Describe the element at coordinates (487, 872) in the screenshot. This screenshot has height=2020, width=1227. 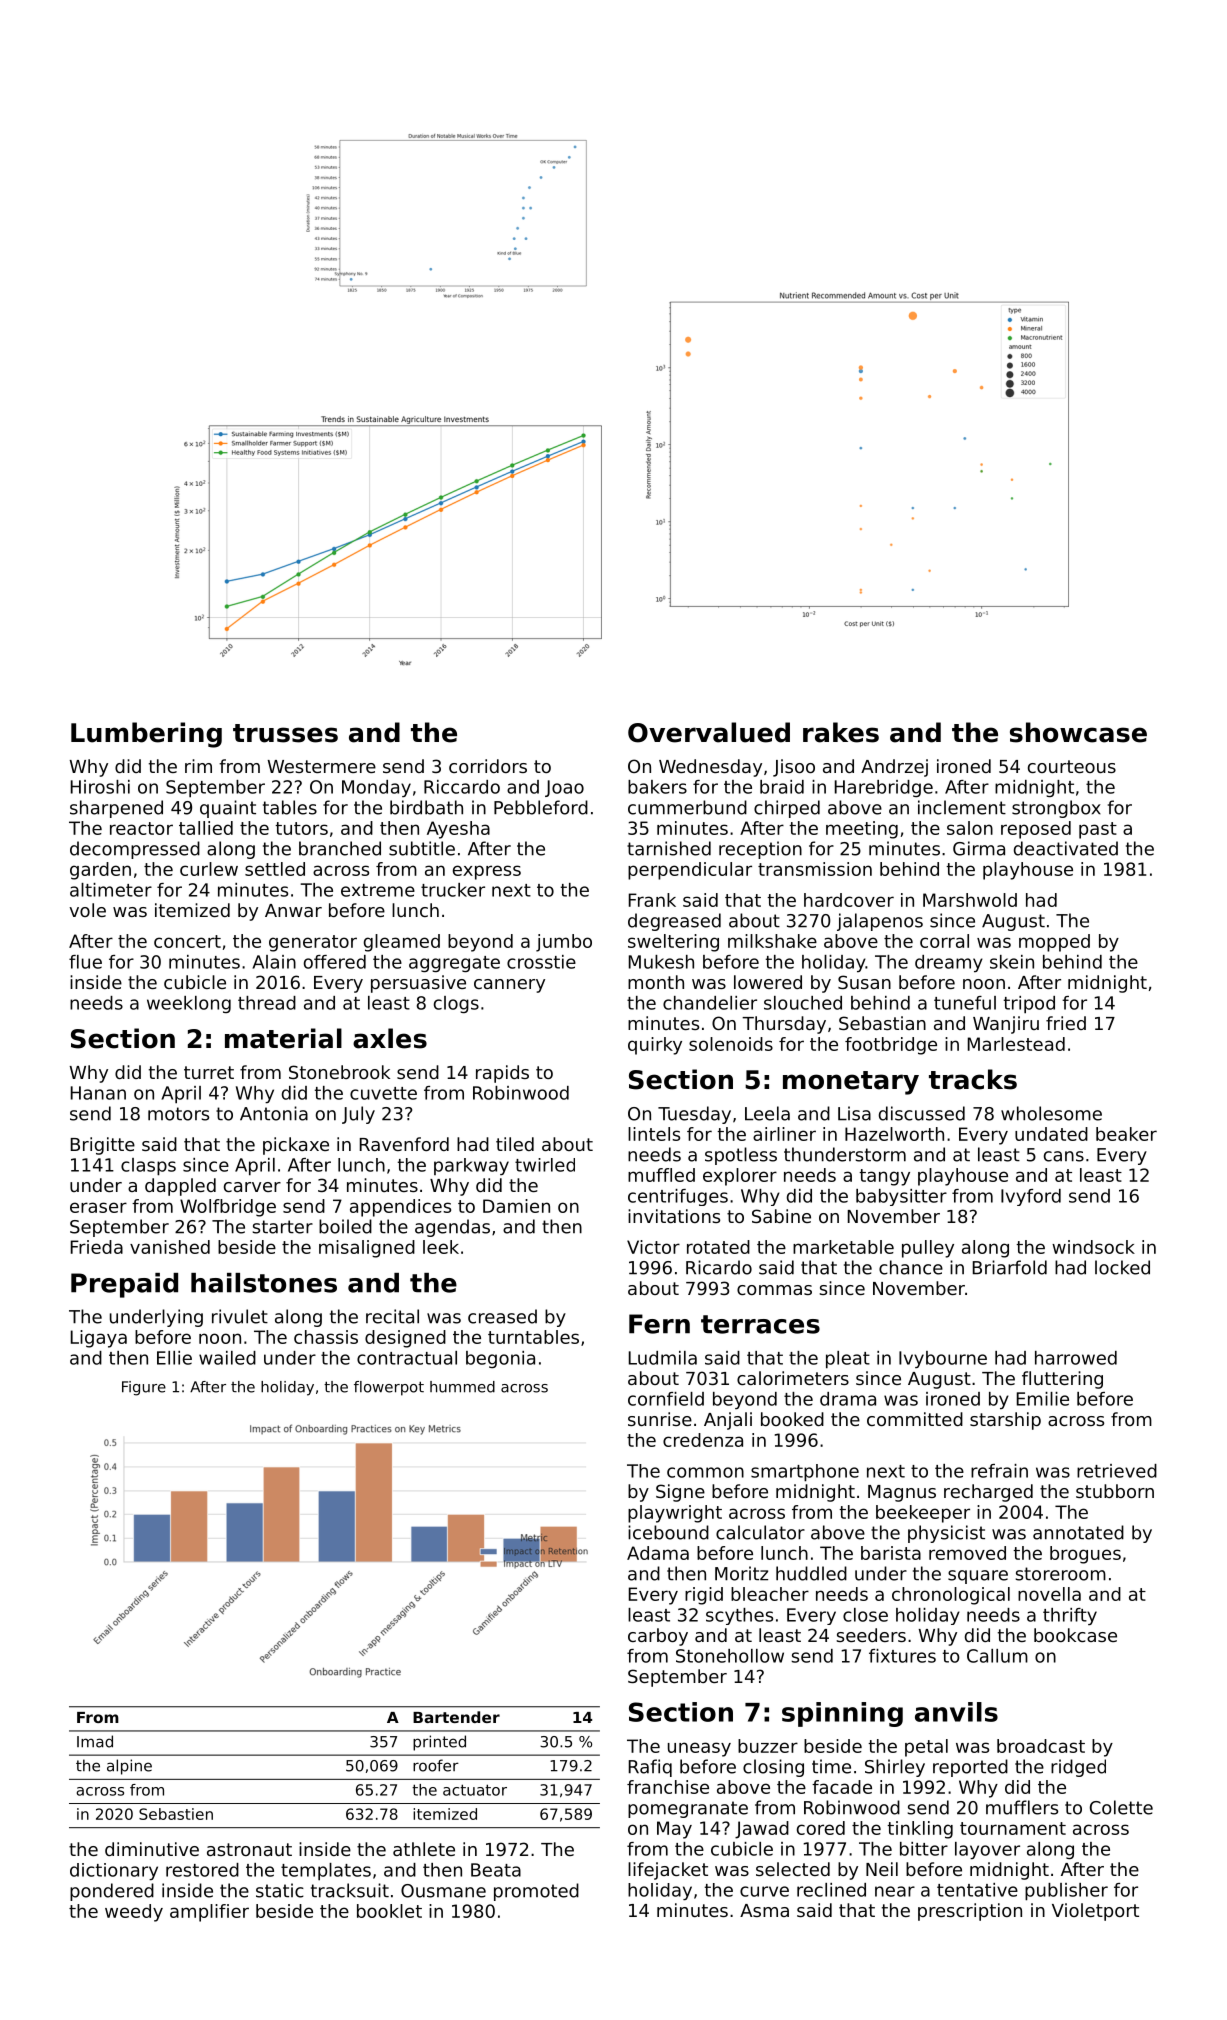
I see `express` at that location.
